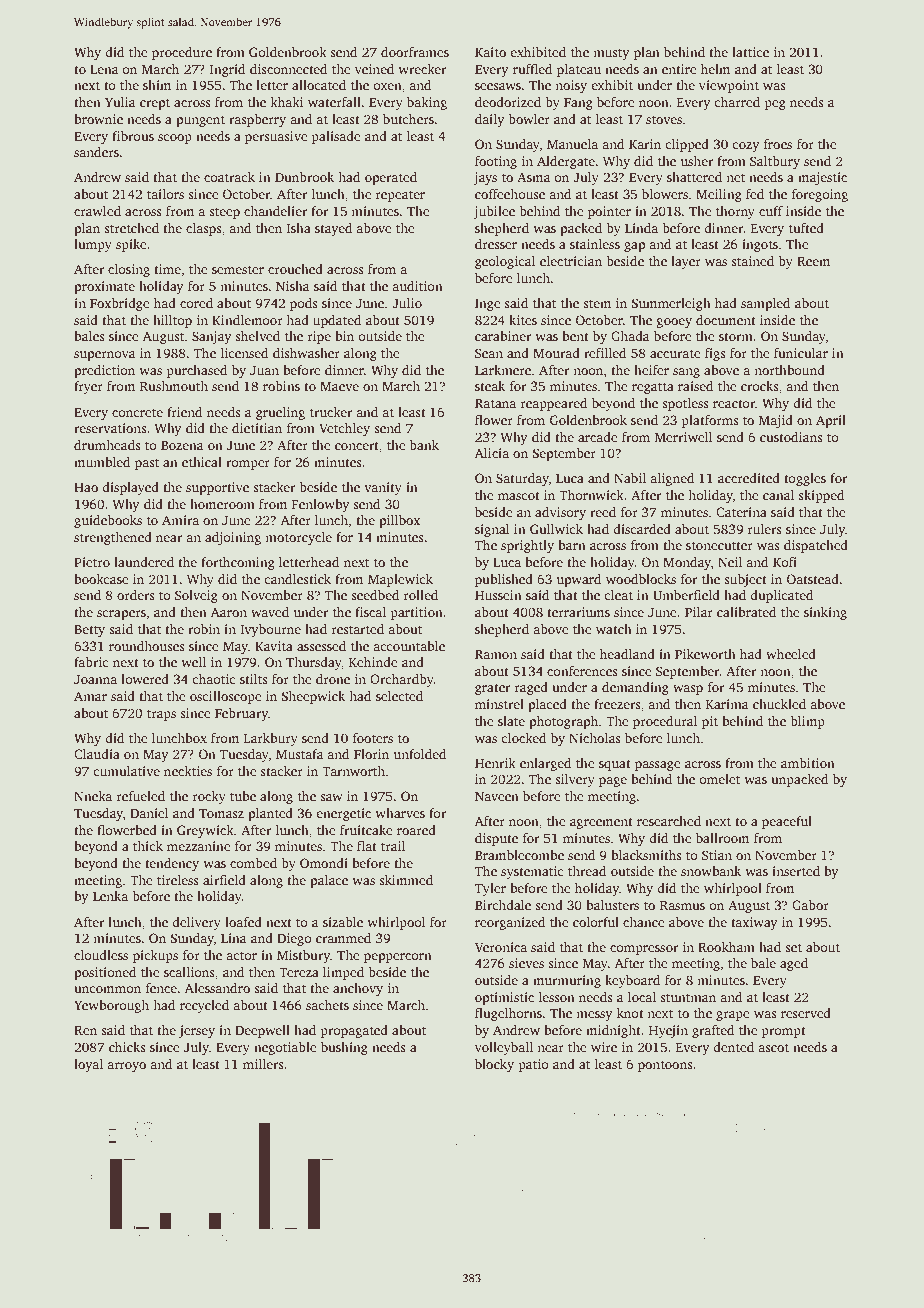 The image size is (924, 1308). I want to click on omelet, so click(719, 779).
